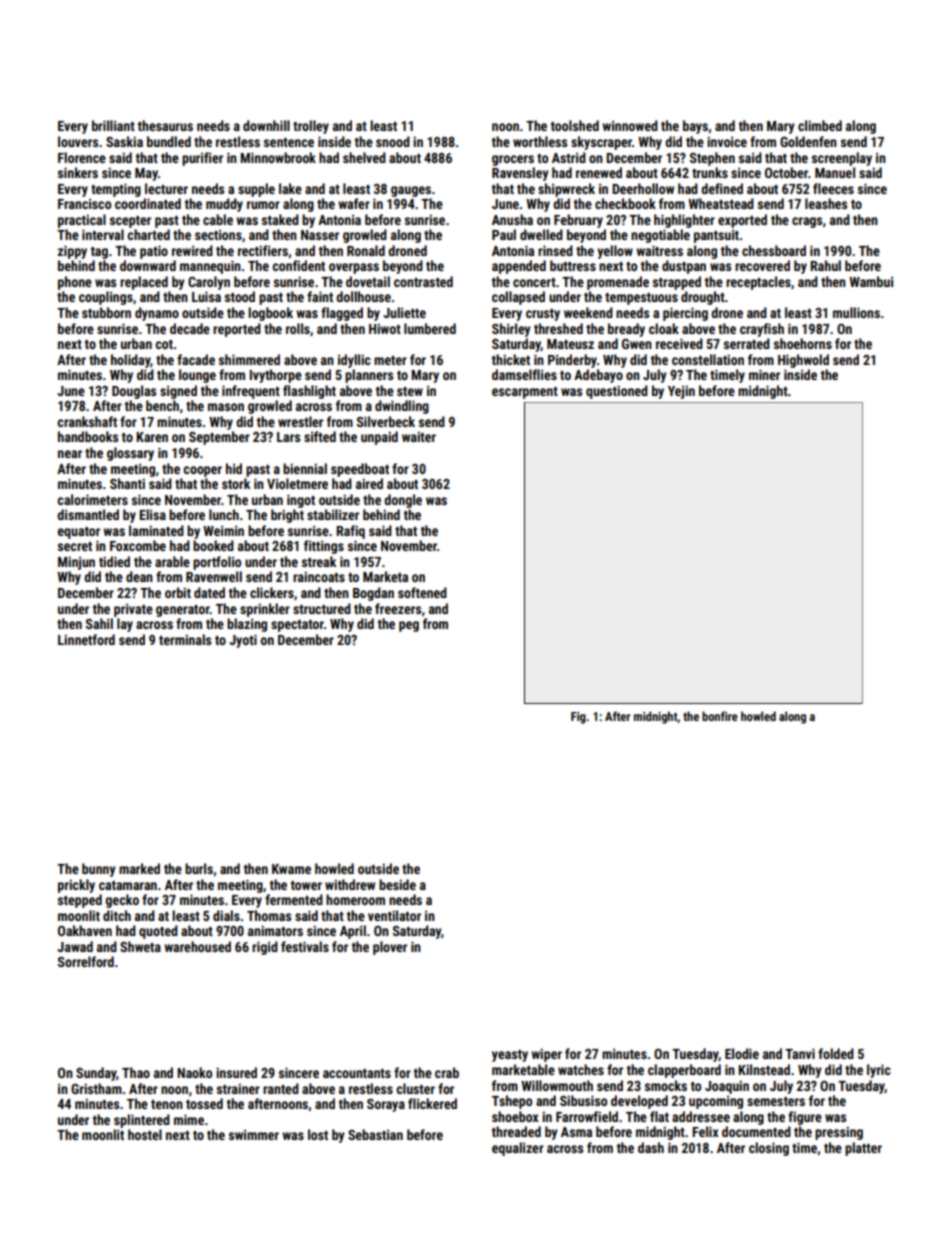 This document has width=952, height=1233. Describe the element at coordinates (113, 125) in the document. I see `brilliant` at that location.
